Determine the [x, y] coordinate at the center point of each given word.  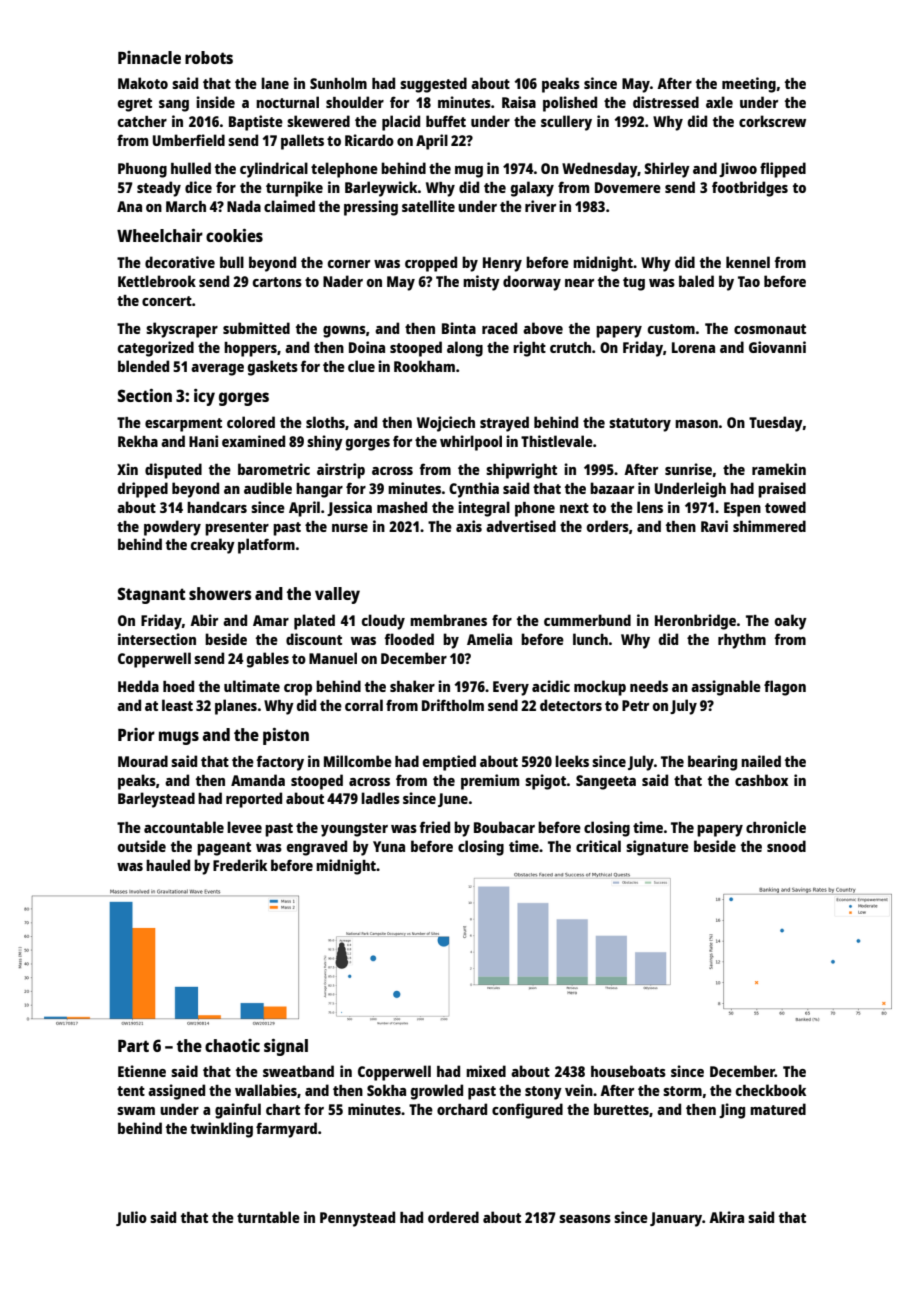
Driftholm [453, 705]
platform [266, 546]
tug [634, 284]
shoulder [355, 102]
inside [215, 102]
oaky [791, 622]
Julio [131, 1218]
